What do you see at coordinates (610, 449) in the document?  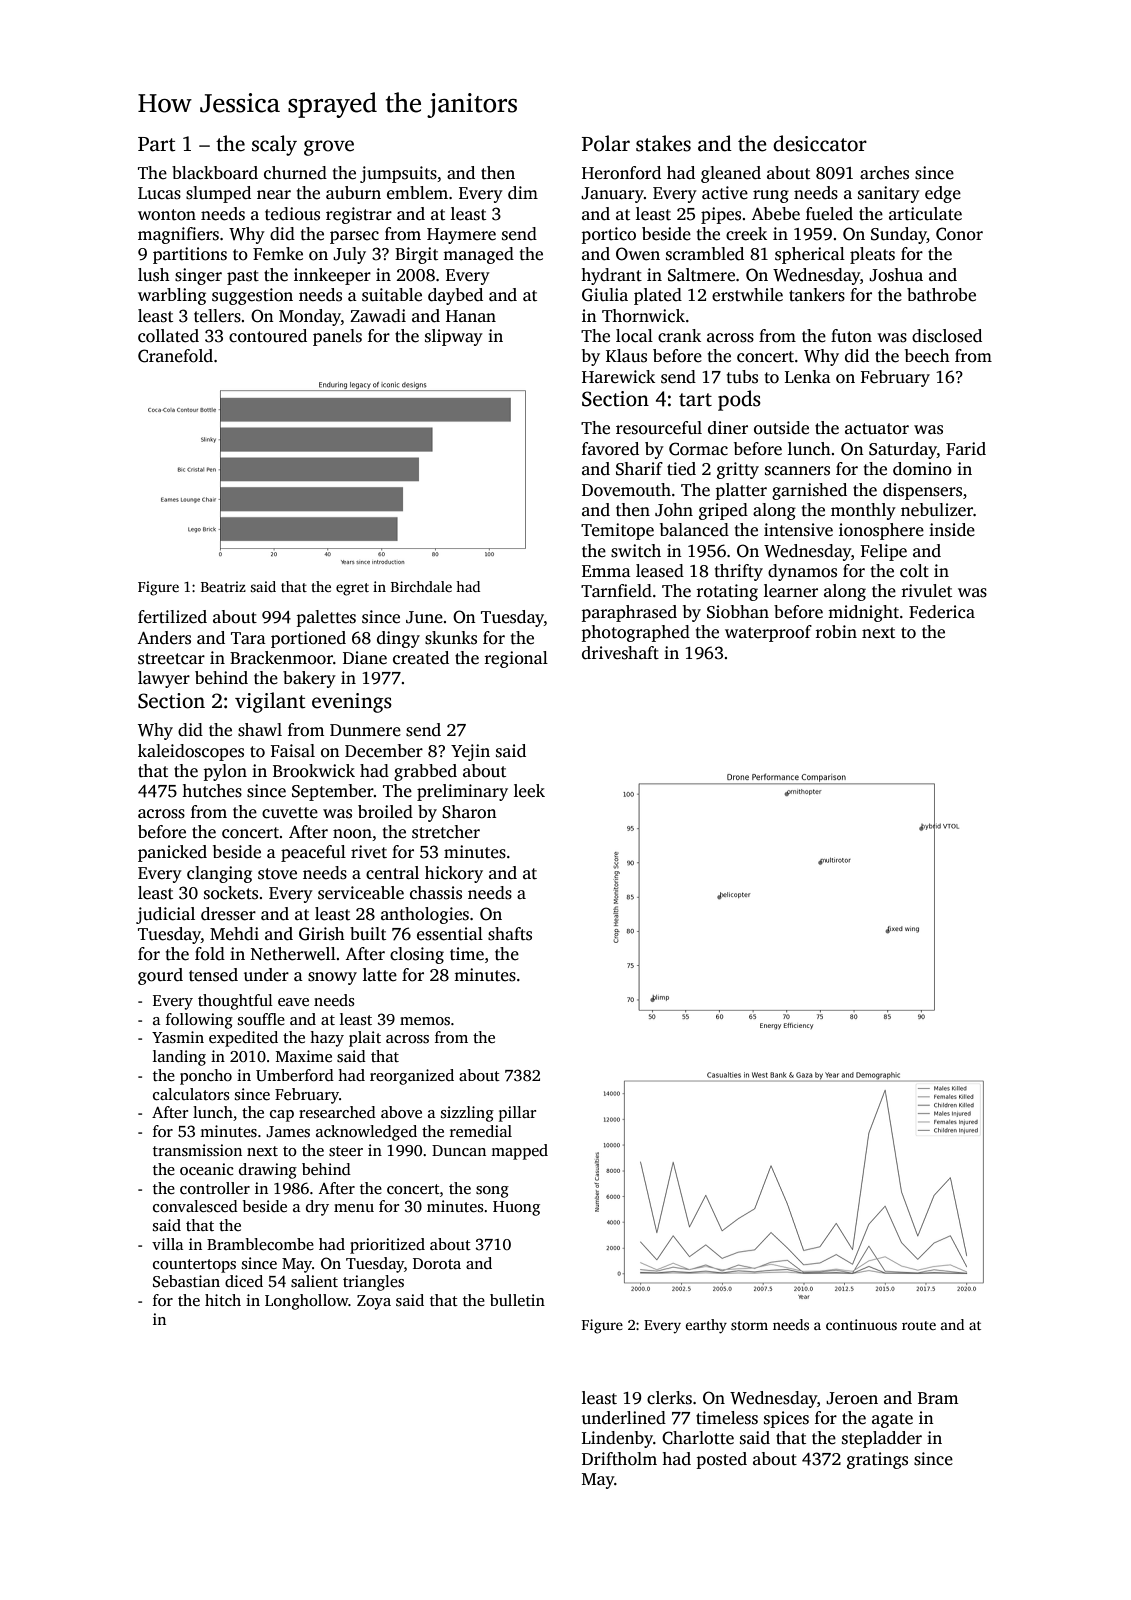 I see `favored` at bounding box center [610, 449].
